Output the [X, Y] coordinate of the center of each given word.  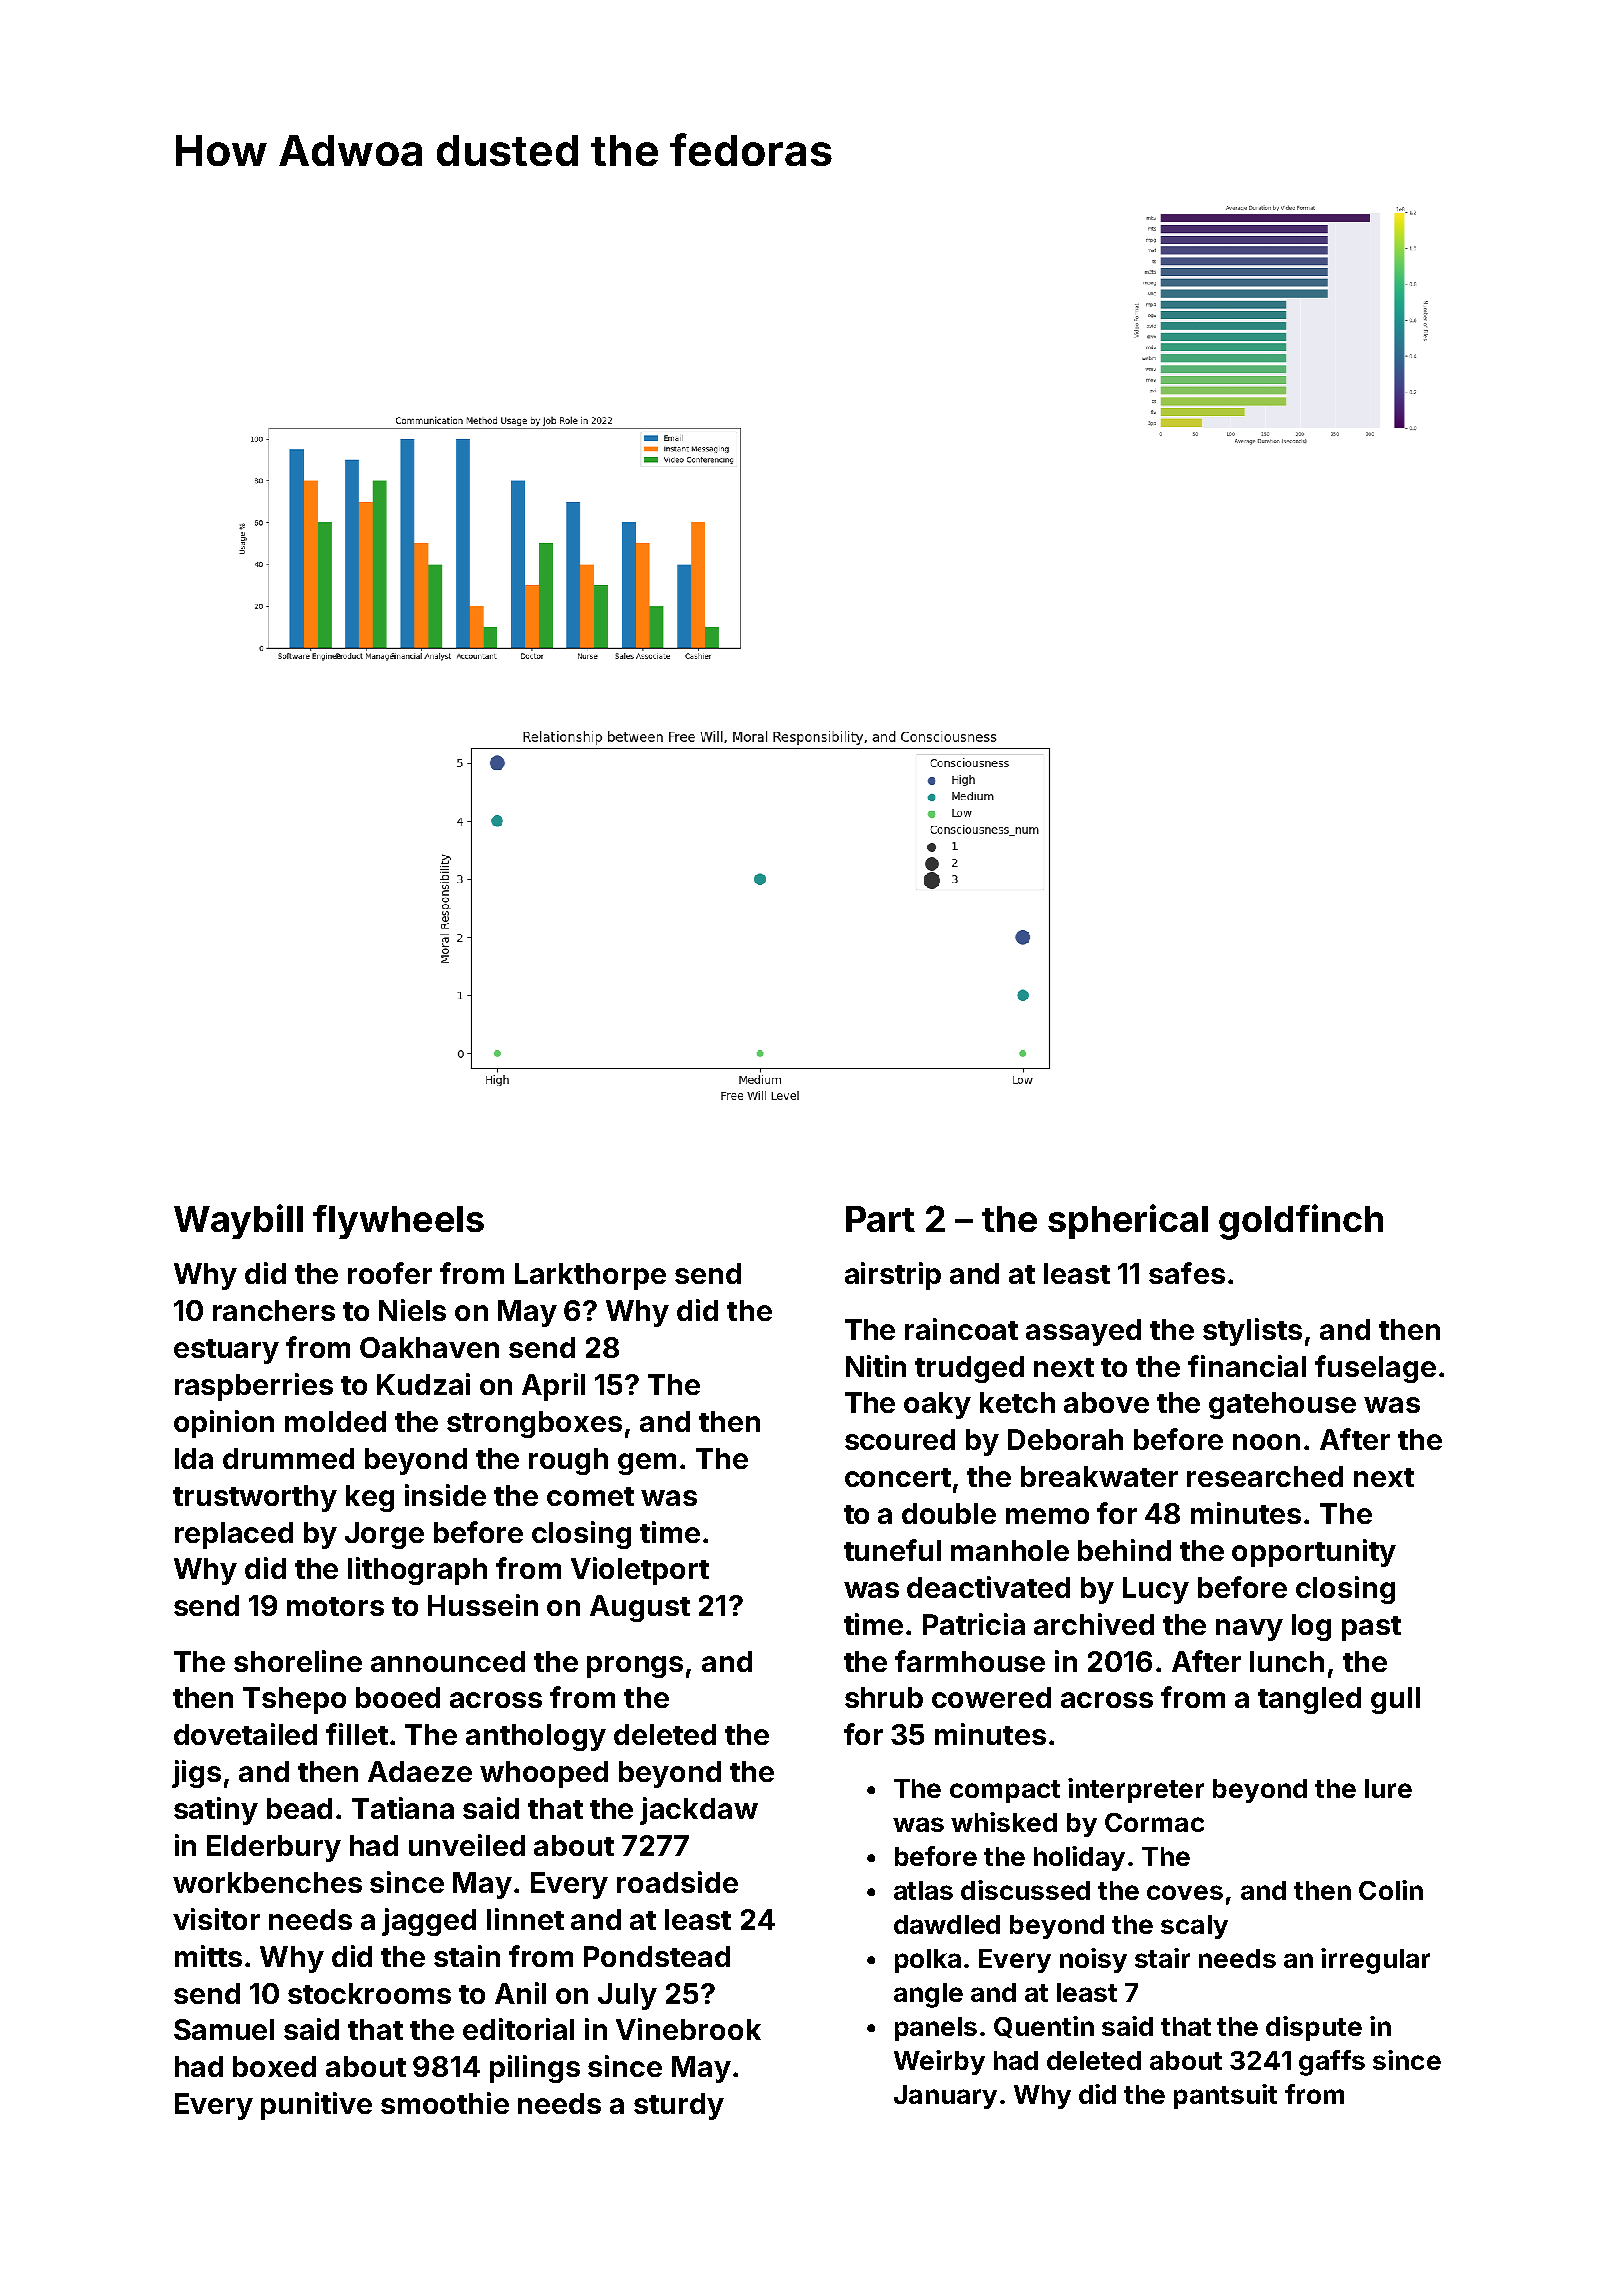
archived [1094, 1624]
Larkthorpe [590, 1276]
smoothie [445, 2103]
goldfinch [1301, 1222]
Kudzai [423, 1384]
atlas [923, 1890]
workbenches [267, 1882]
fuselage [1375, 1369]
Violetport [640, 1571]
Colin [1391, 1890]
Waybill [238, 1221]
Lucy [1156, 1590]
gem [647, 1464]
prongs [635, 1667]
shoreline [298, 1661]
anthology [536, 1737]
